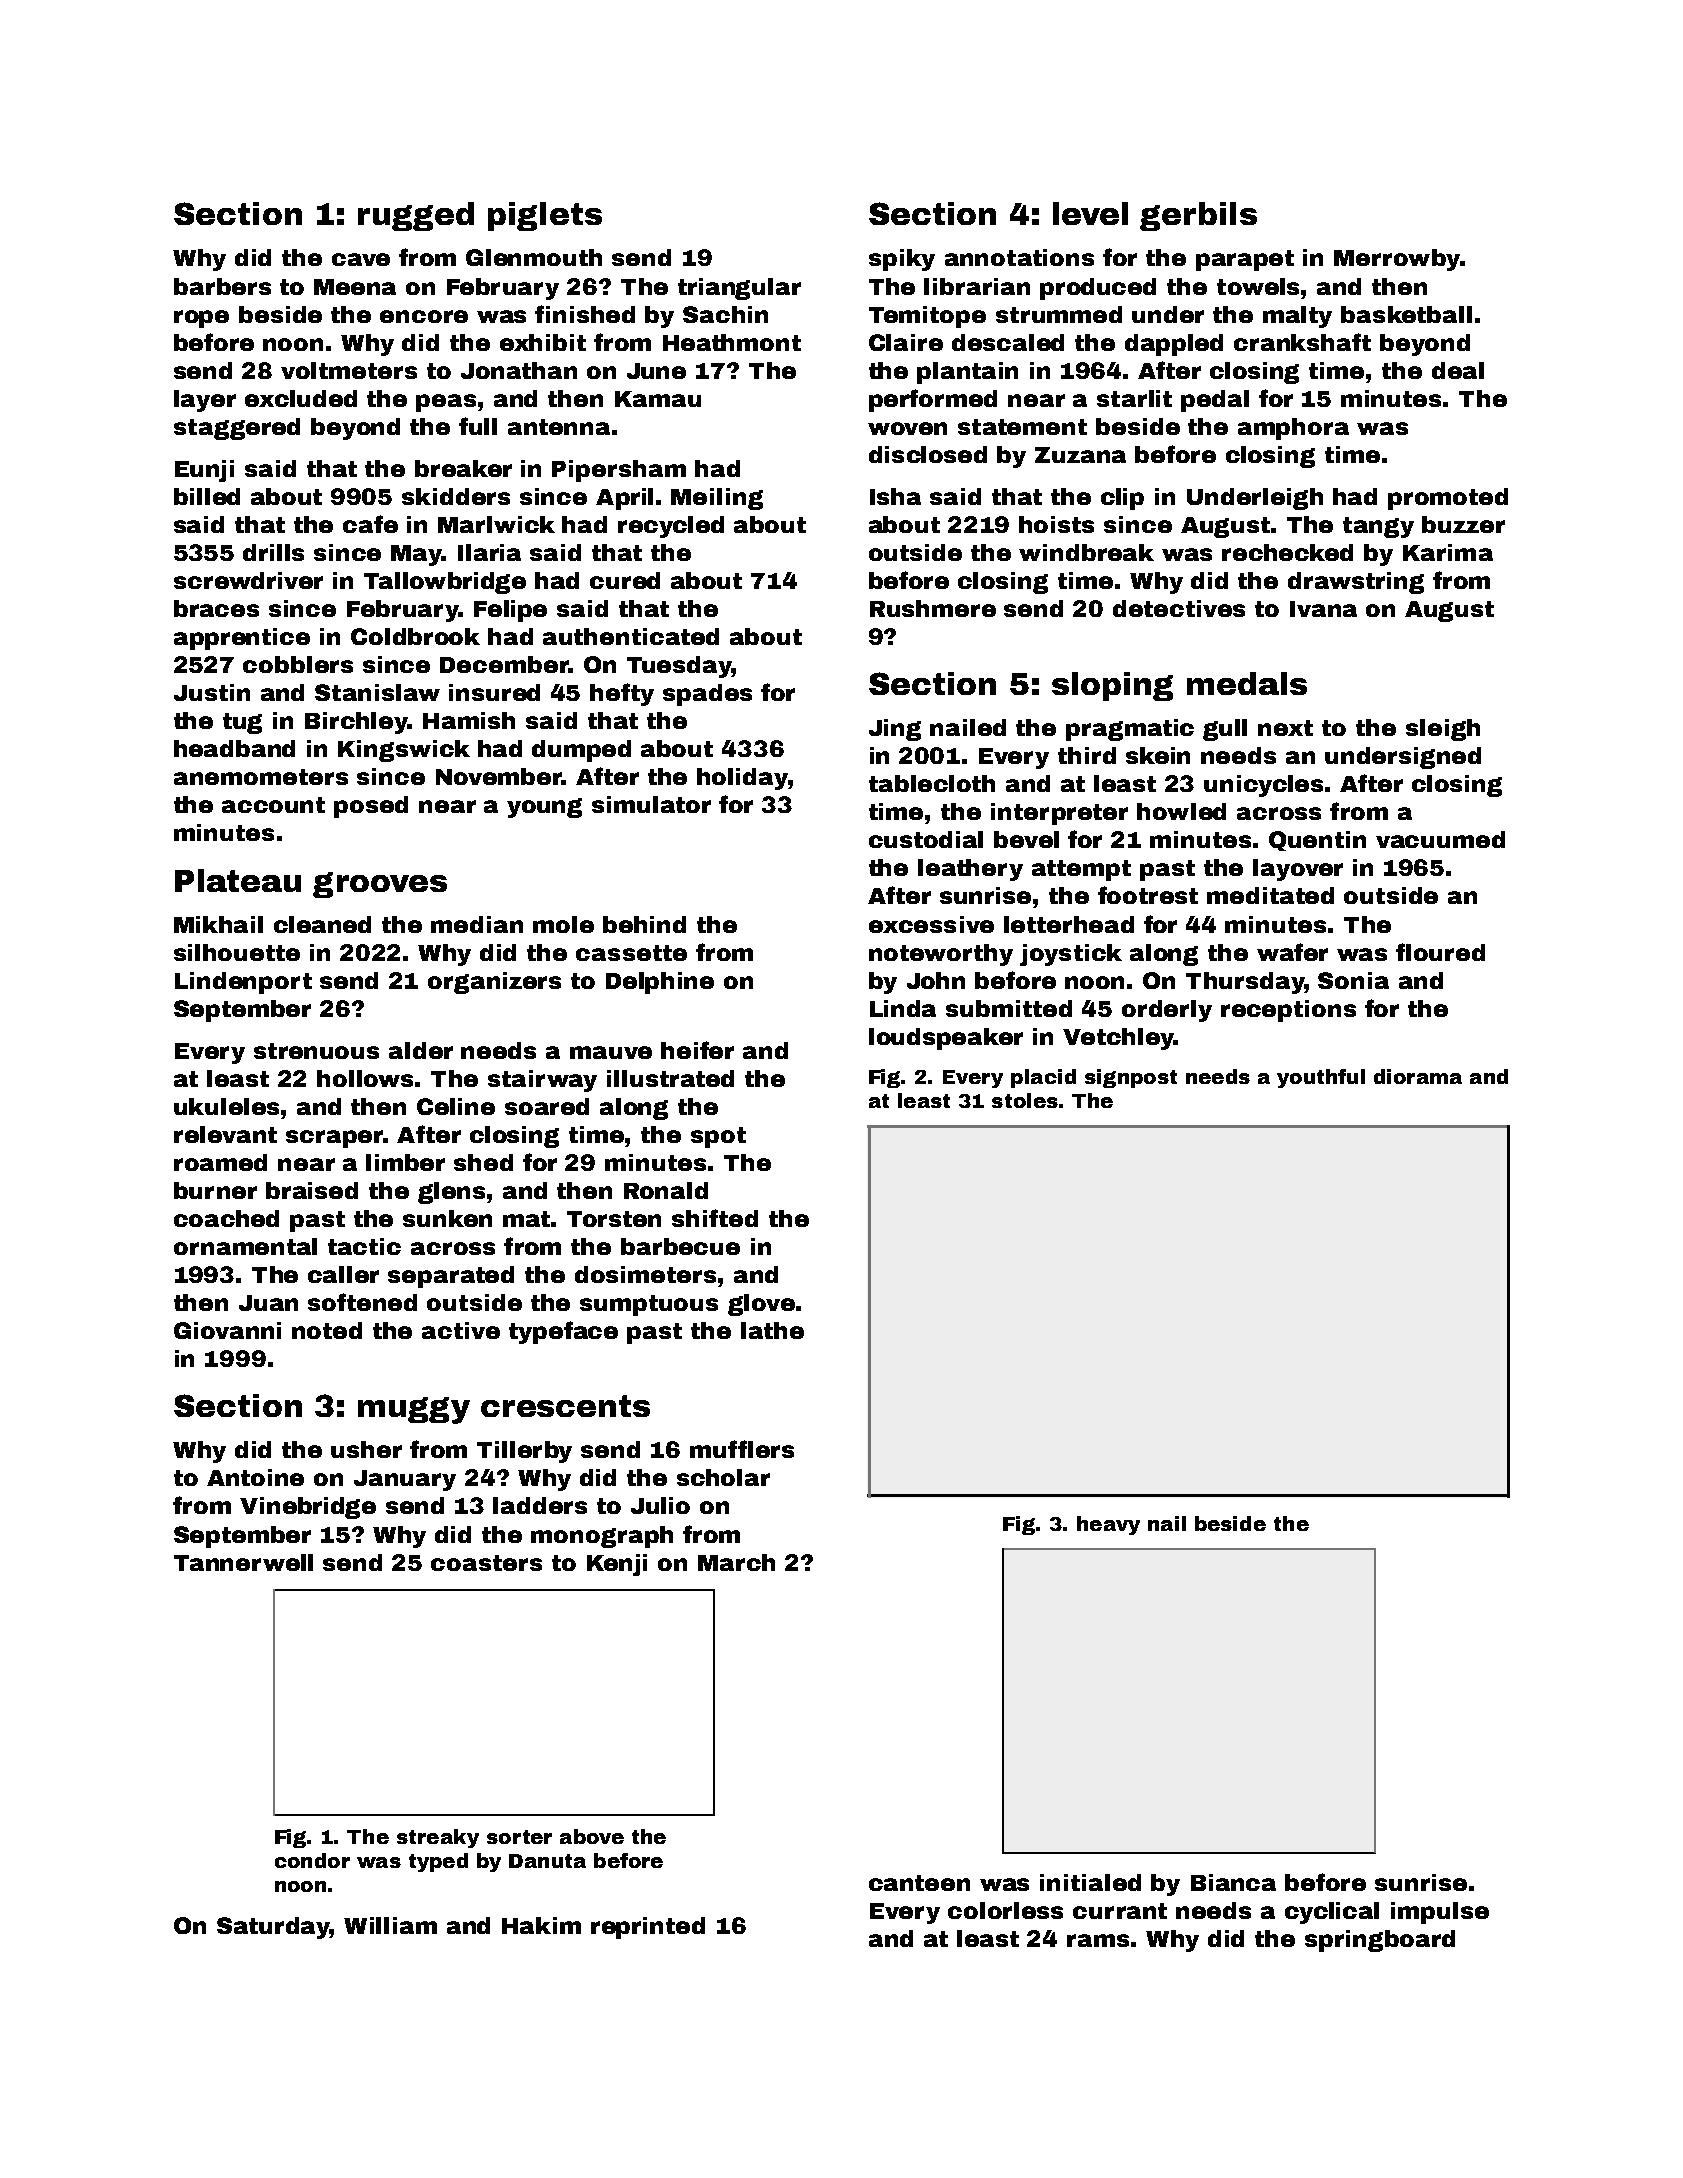 The width and height of the screenshot is (1683, 2178). What do you see at coordinates (1458, 370) in the screenshot?
I see `deal` at bounding box center [1458, 370].
